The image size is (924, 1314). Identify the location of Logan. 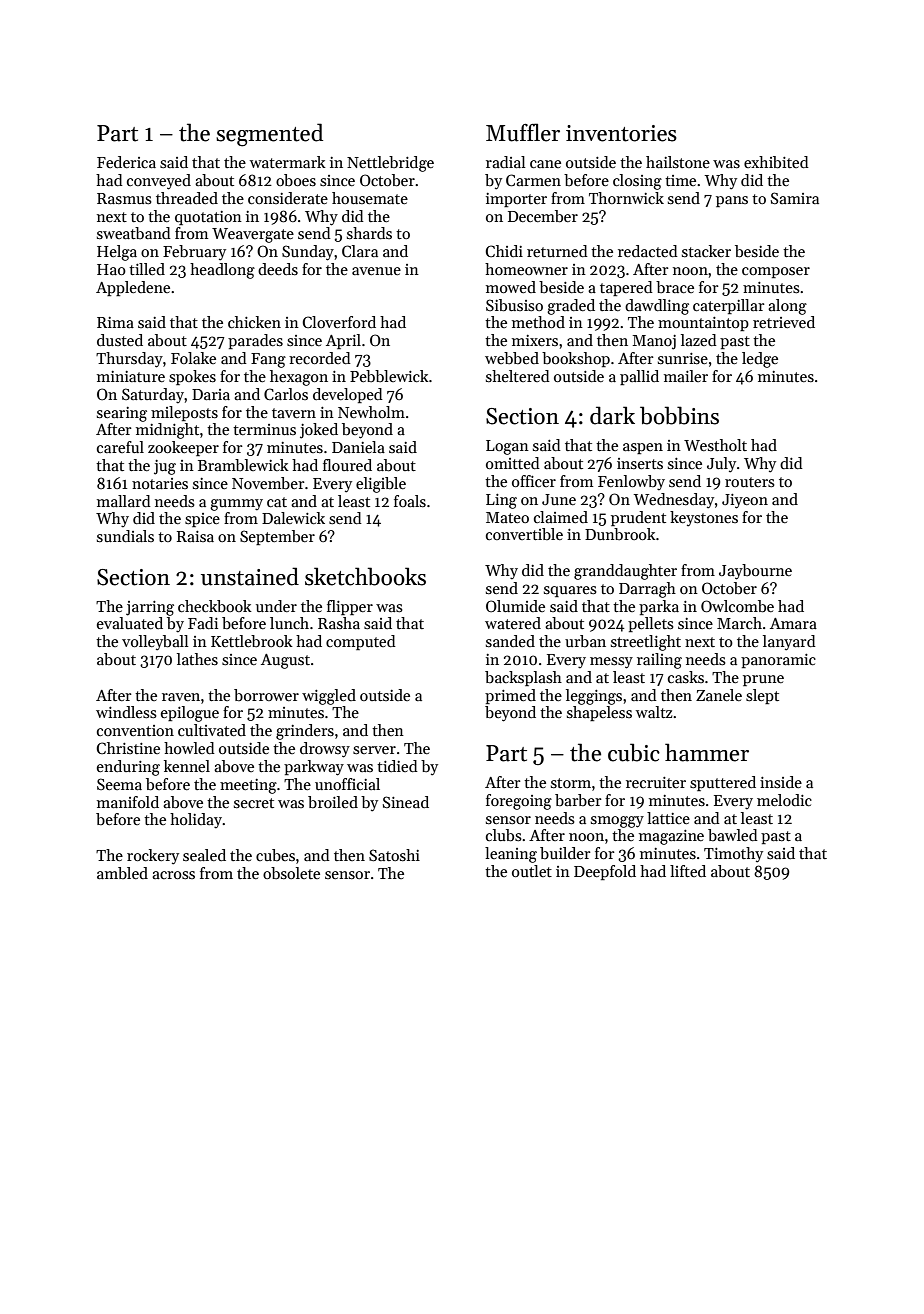
(507, 447).
